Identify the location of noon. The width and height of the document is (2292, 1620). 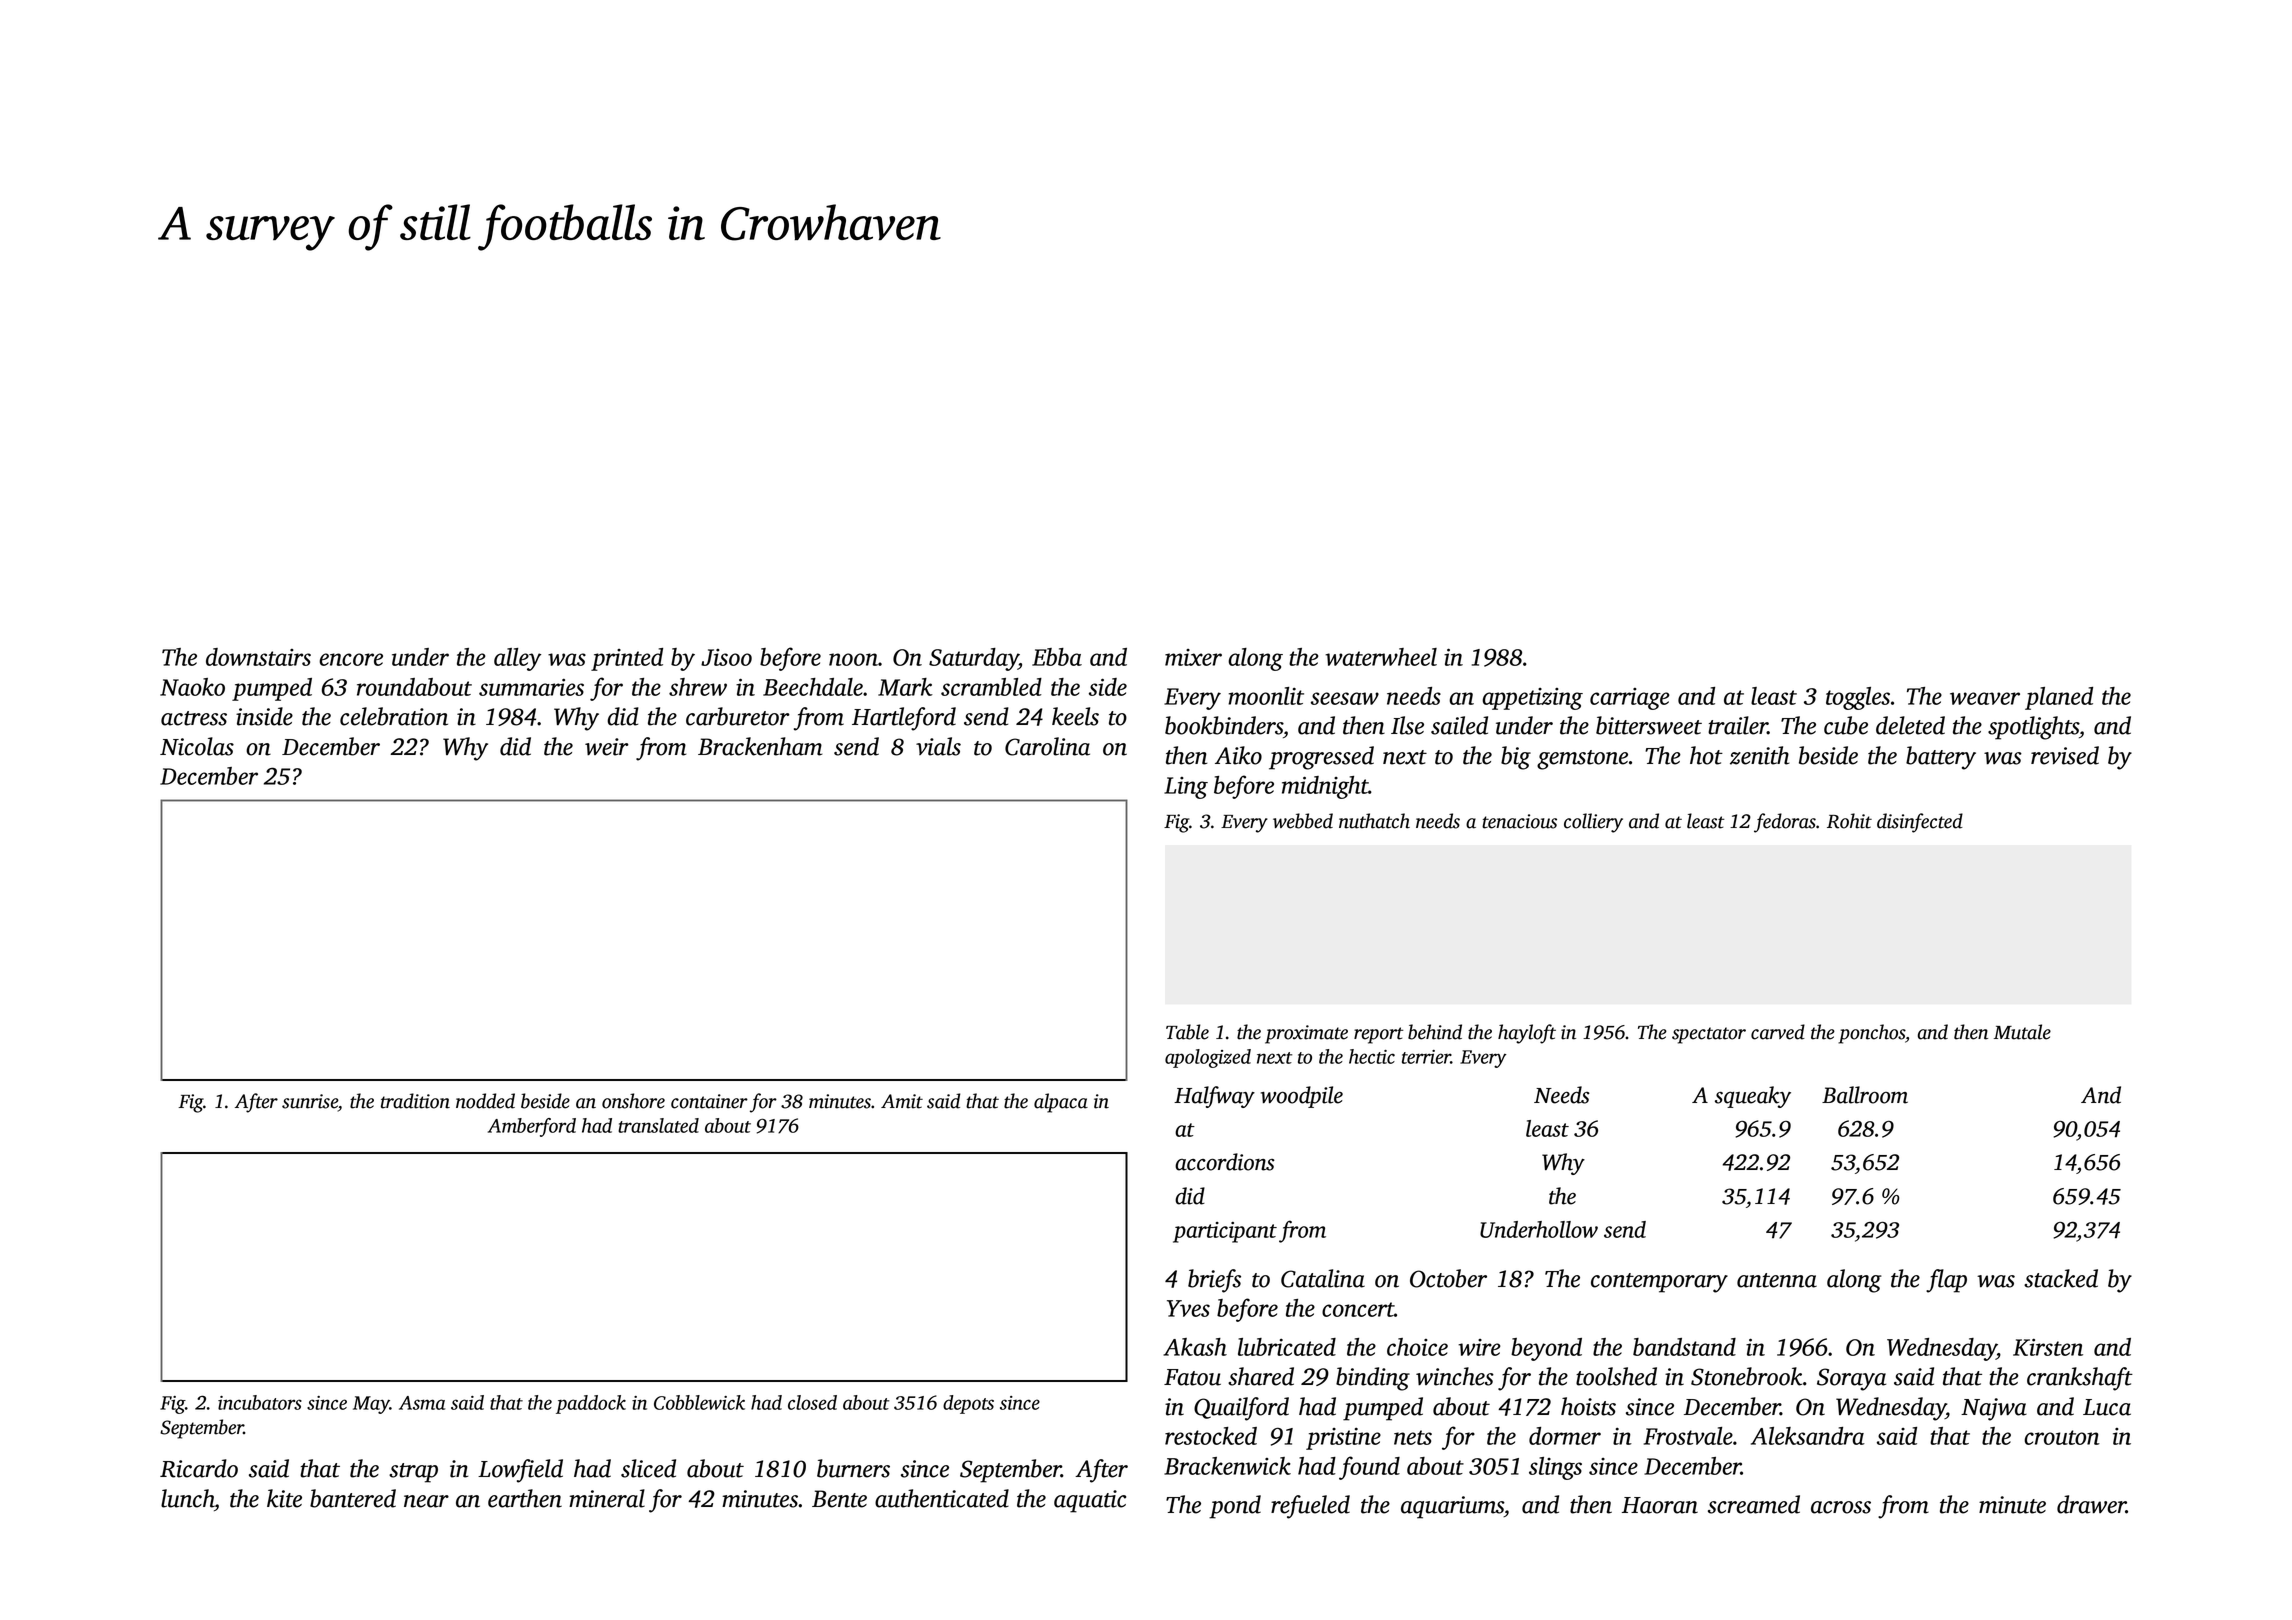
(853, 659).
